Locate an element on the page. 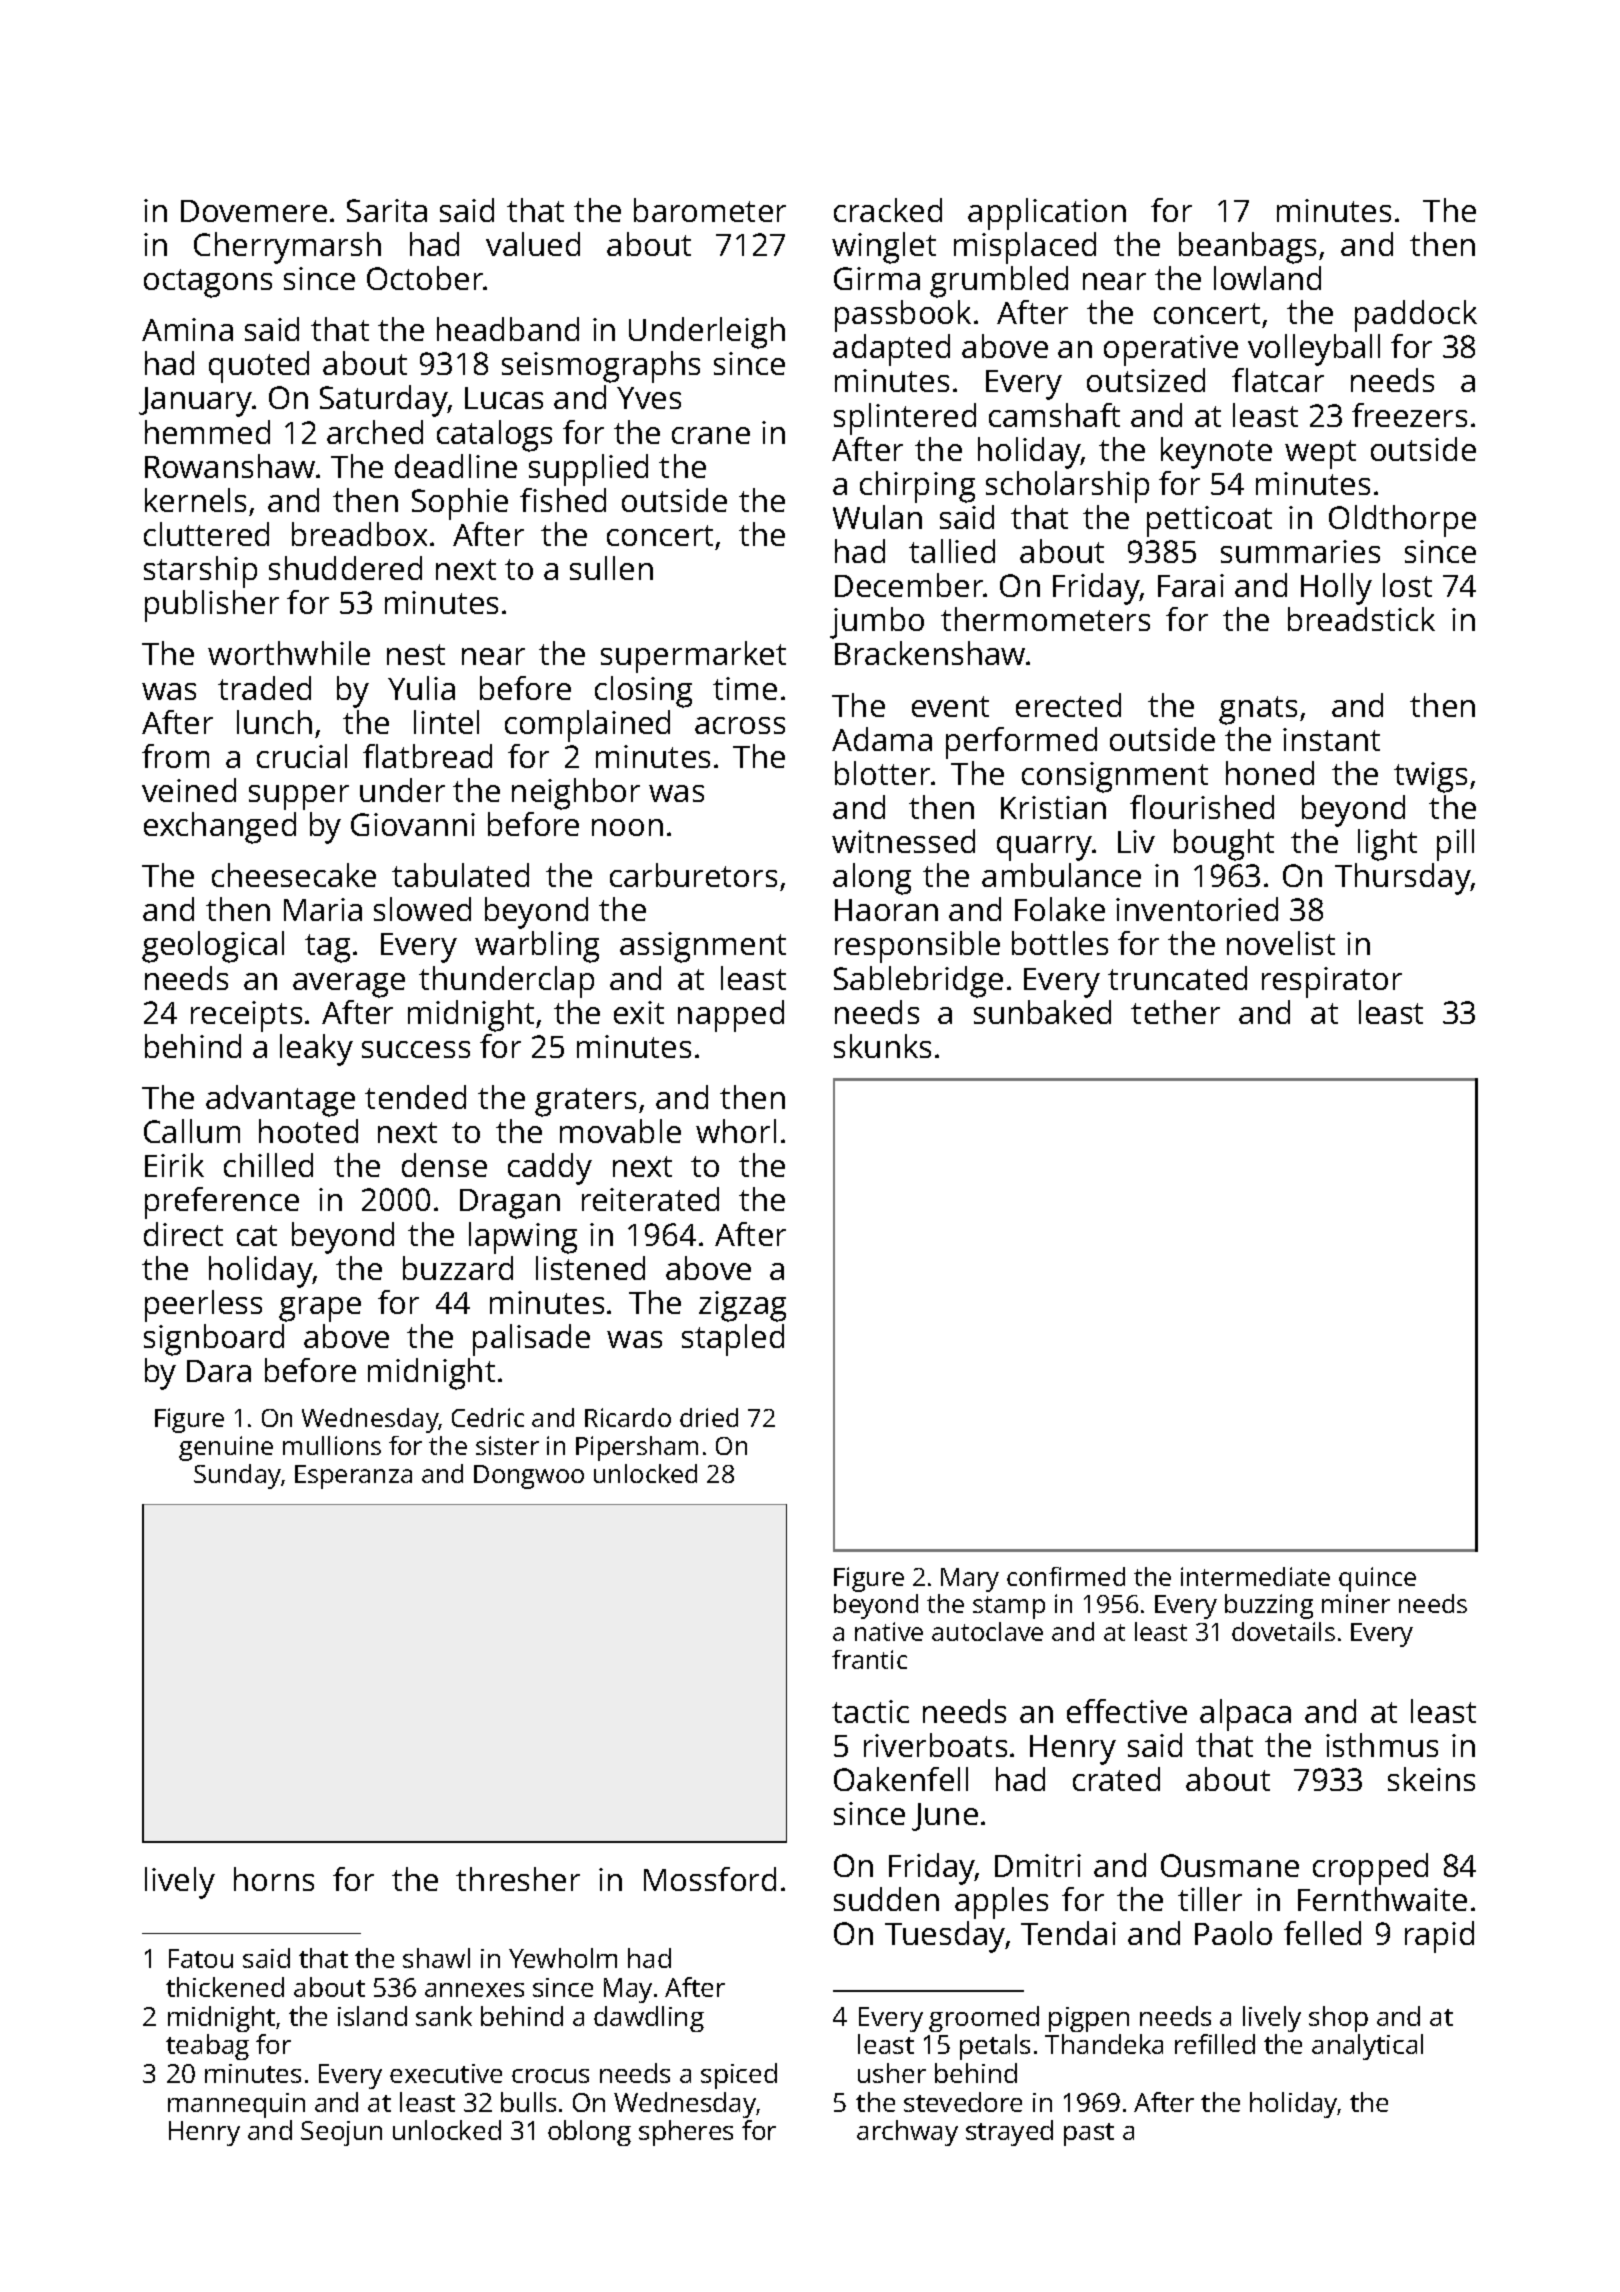 The image size is (1620, 2292). honed is located at coordinates (1270, 773).
